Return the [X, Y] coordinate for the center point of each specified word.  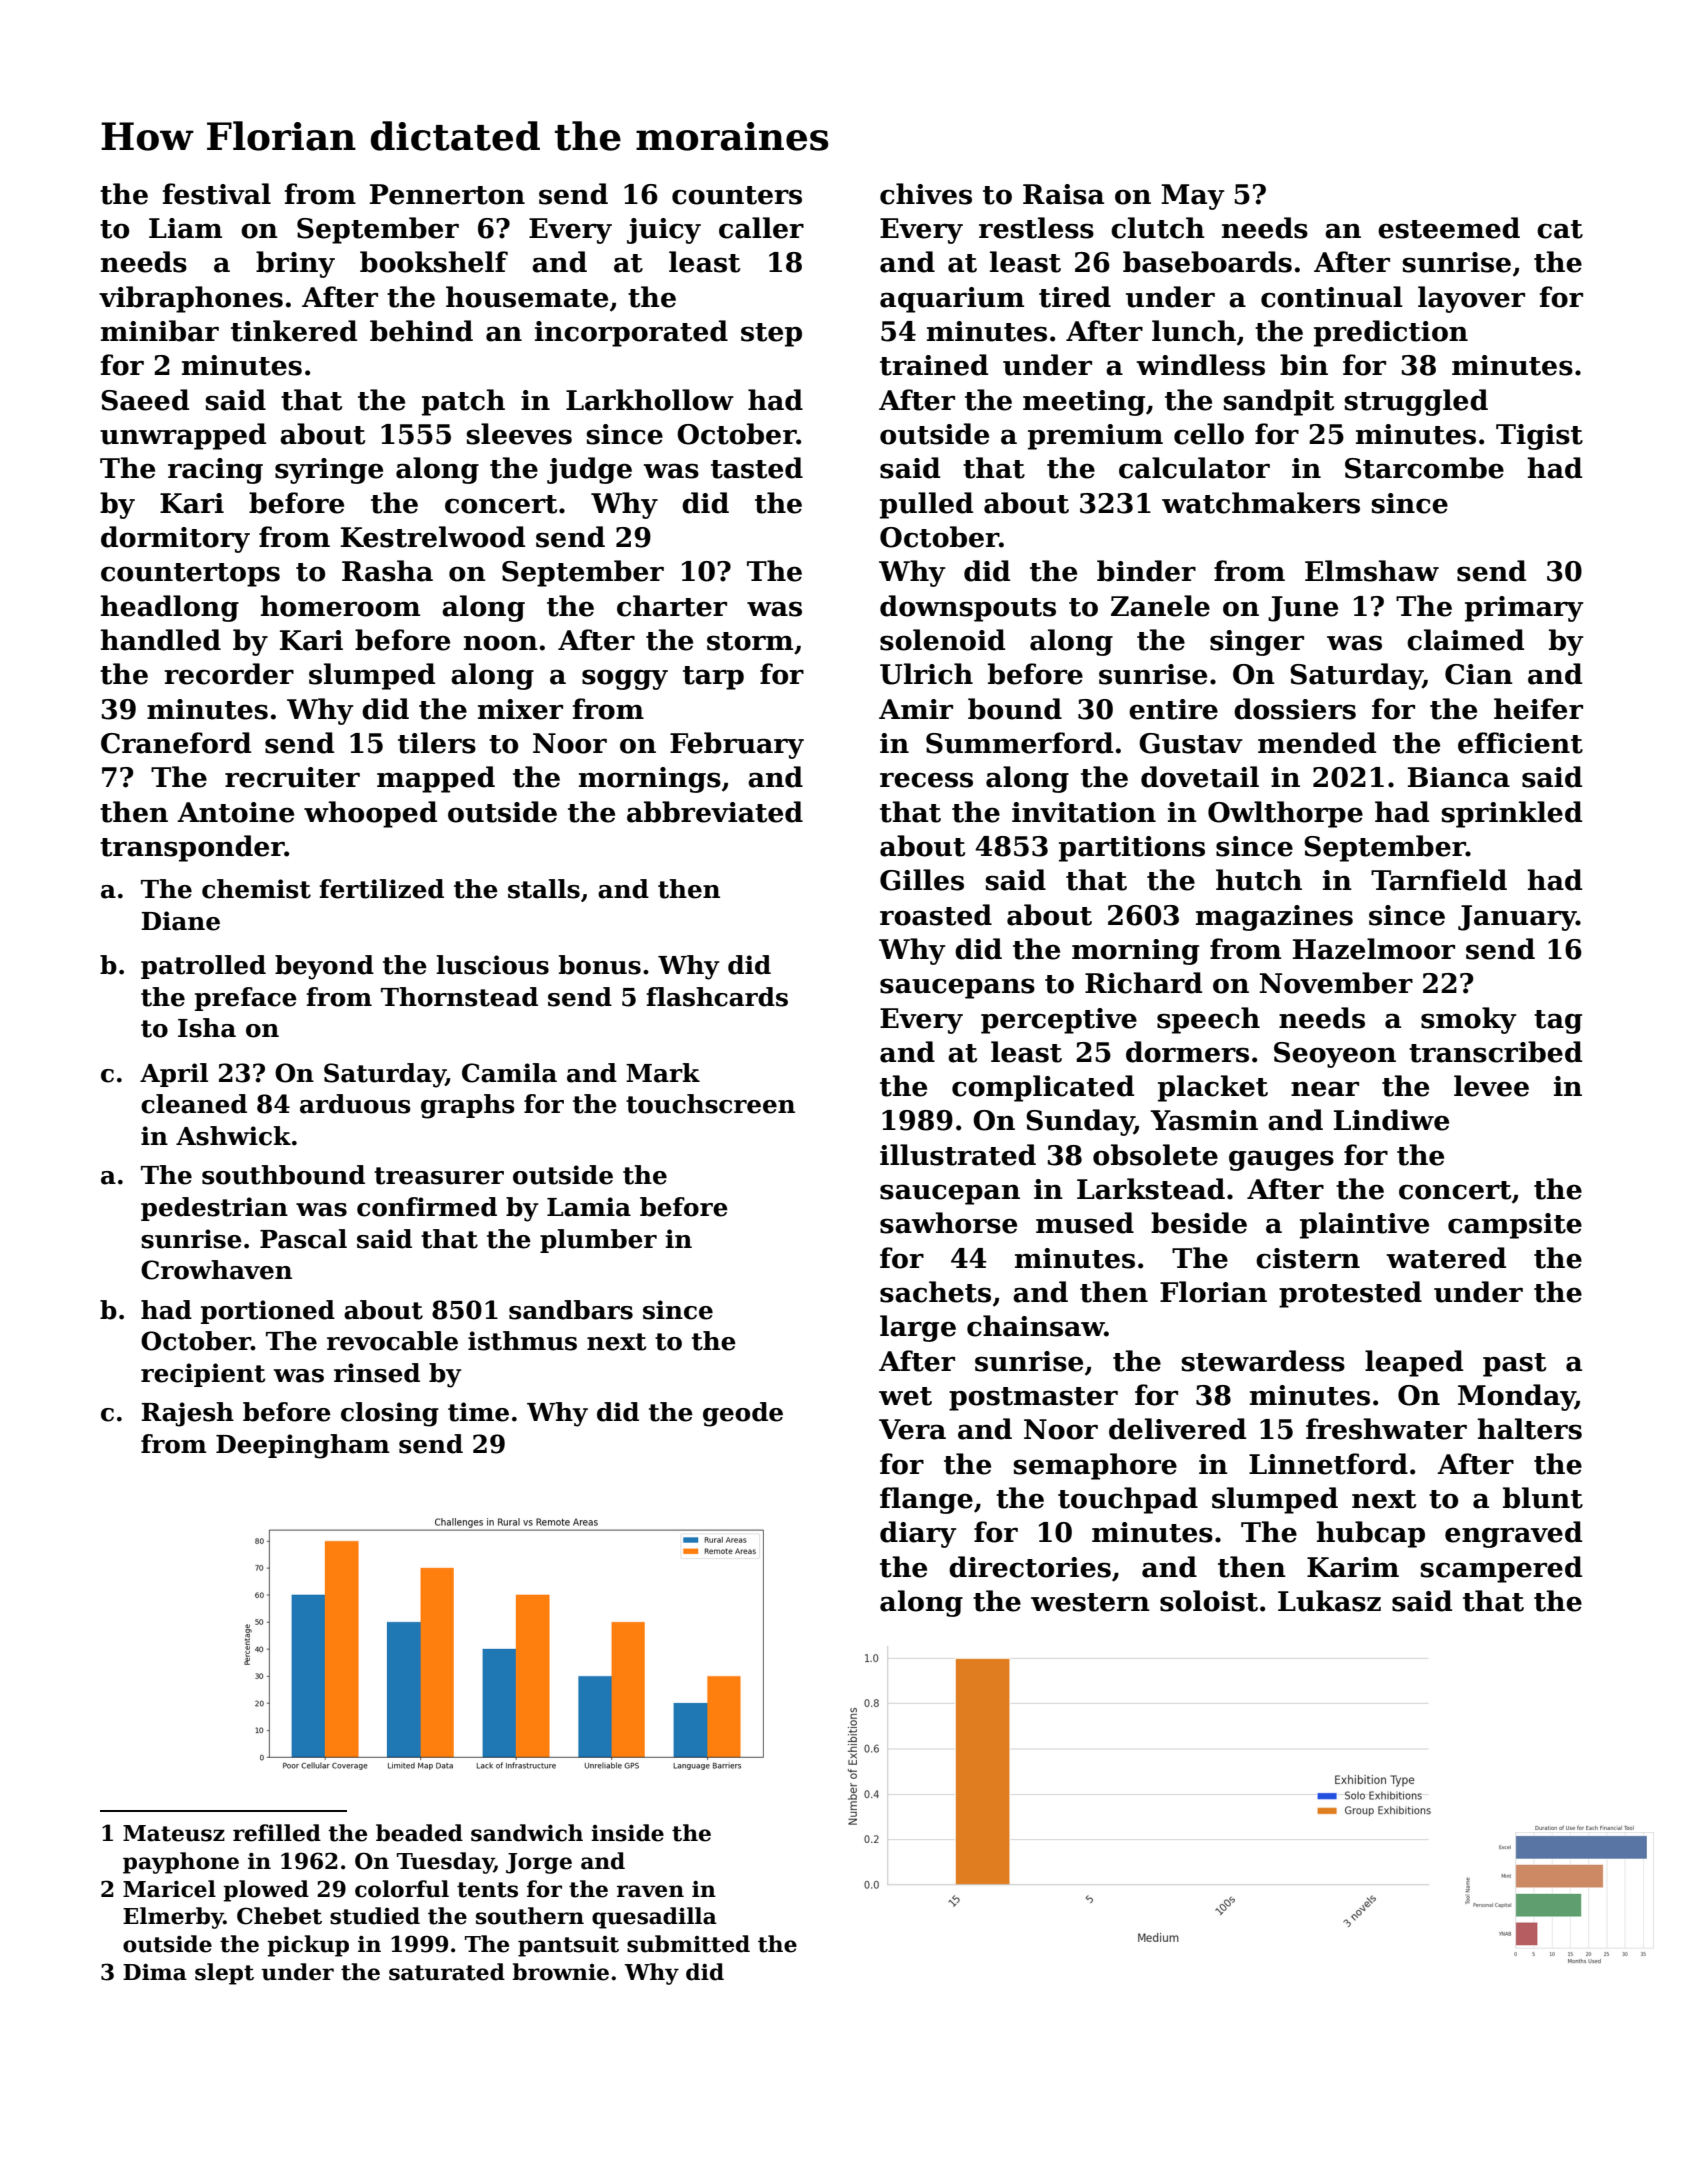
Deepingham [303, 1446]
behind [421, 331]
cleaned [194, 1104]
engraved [1513, 1534]
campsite [1515, 1226]
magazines [1274, 918]
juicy [664, 231]
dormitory [175, 539]
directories [1030, 1567]
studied [375, 1916]
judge [589, 470]
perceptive [1059, 1021]
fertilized [381, 889]
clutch [1158, 228]
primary [1524, 609]
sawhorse [948, 1223]
